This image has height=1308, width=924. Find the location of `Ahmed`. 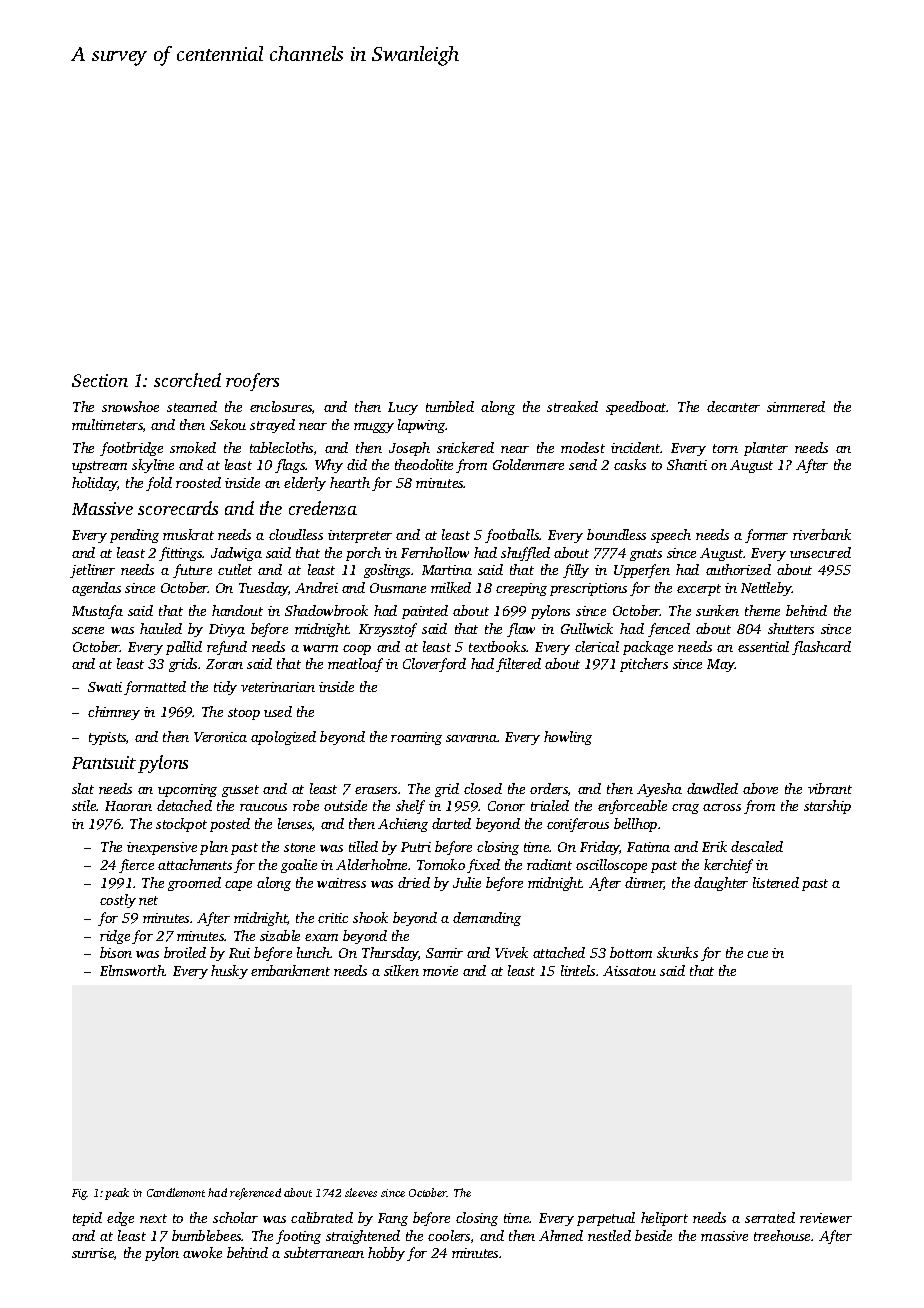

Ahmed is located at coordinates (561, 1235).
